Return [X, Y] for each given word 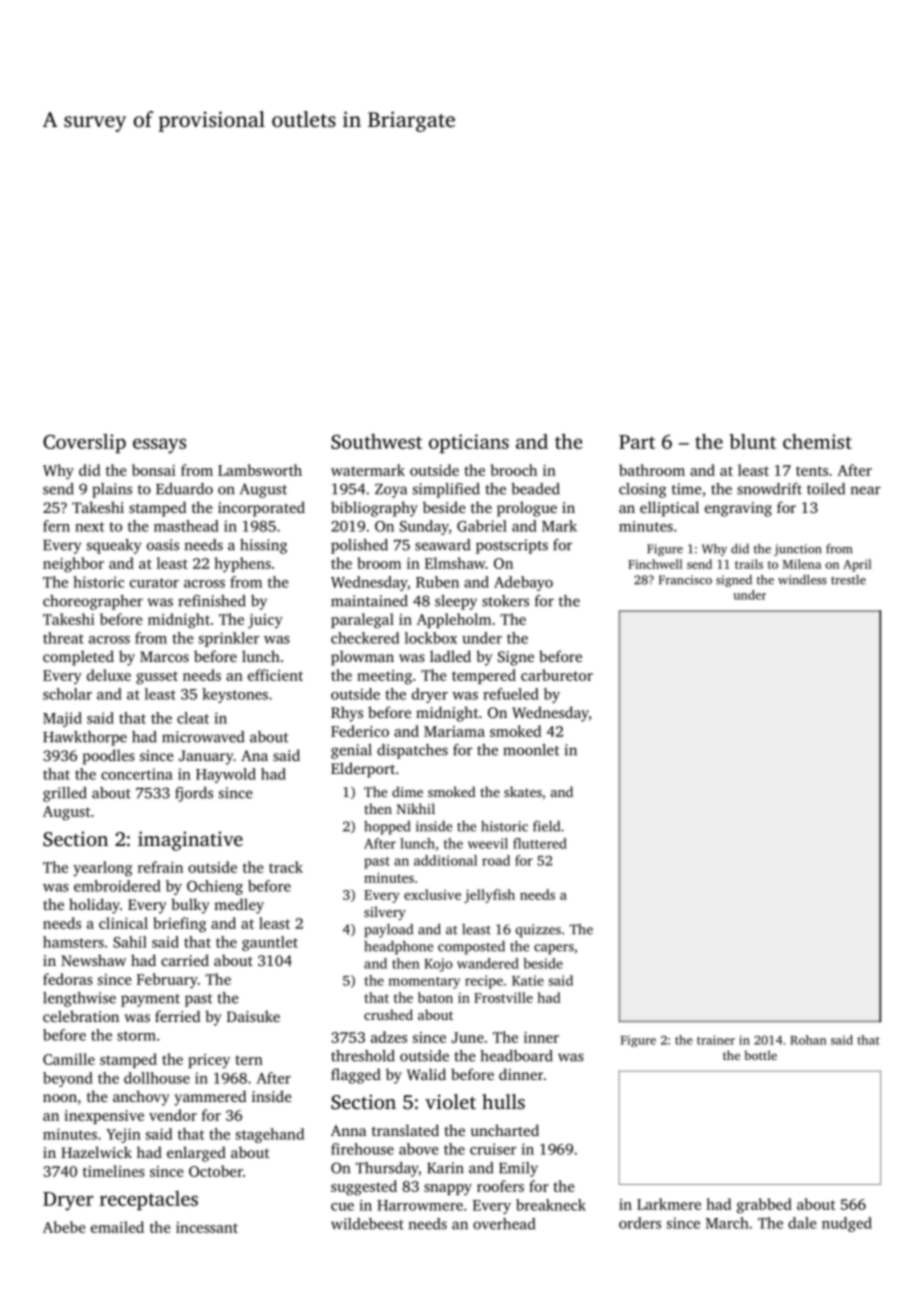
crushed [388, 1014]
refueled [511, 694]
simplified [446, 490]
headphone [398, 948]
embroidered [117, 886]
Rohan [808, 1040]
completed [78, 658]
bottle [761, 1055]
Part [637, 442]
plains [112, 490]
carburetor [557, 675]
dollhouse [157, 1078]
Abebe [64, 1227]
